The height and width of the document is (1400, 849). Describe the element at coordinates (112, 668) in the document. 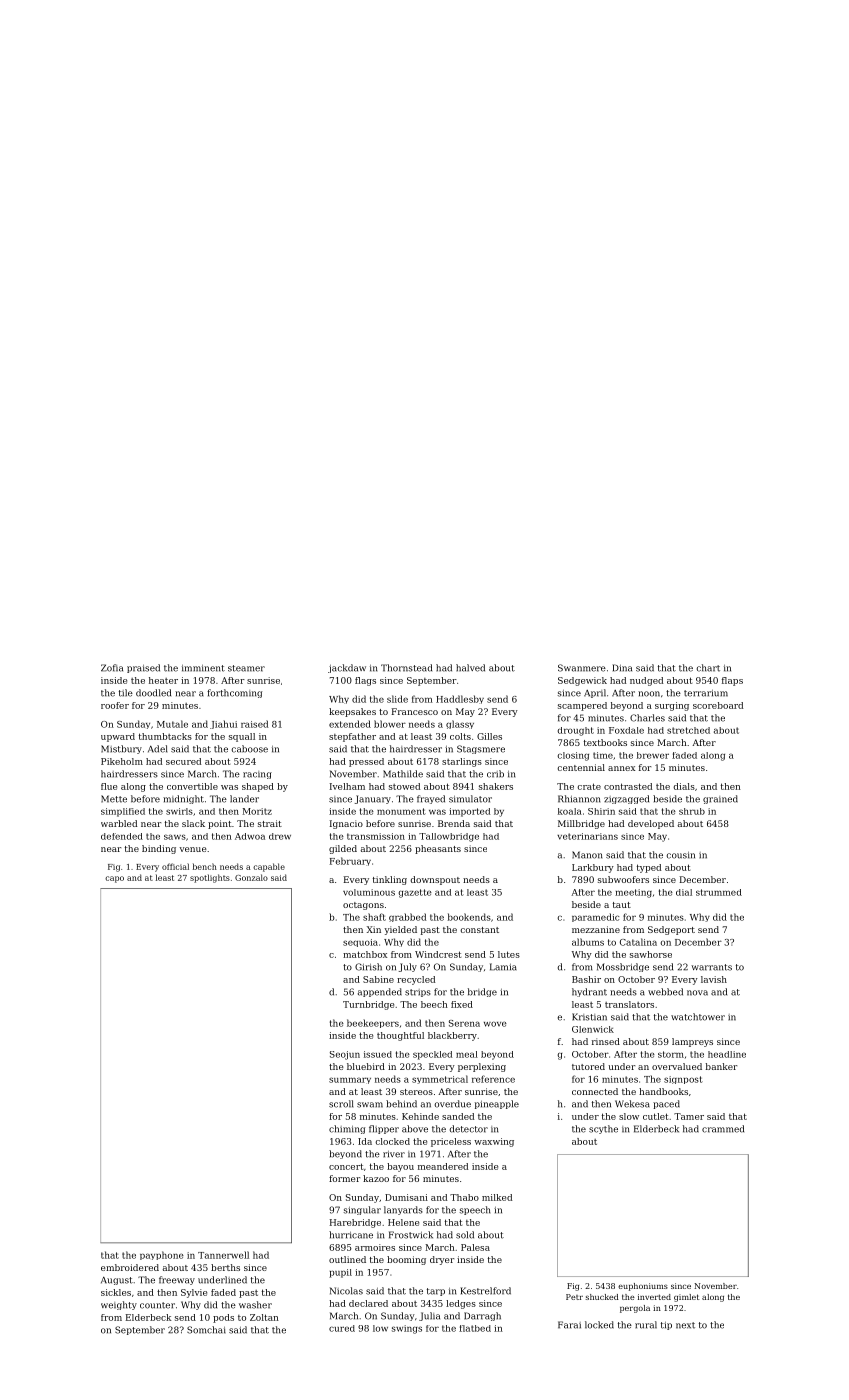

I see `Zofia` at that location.
